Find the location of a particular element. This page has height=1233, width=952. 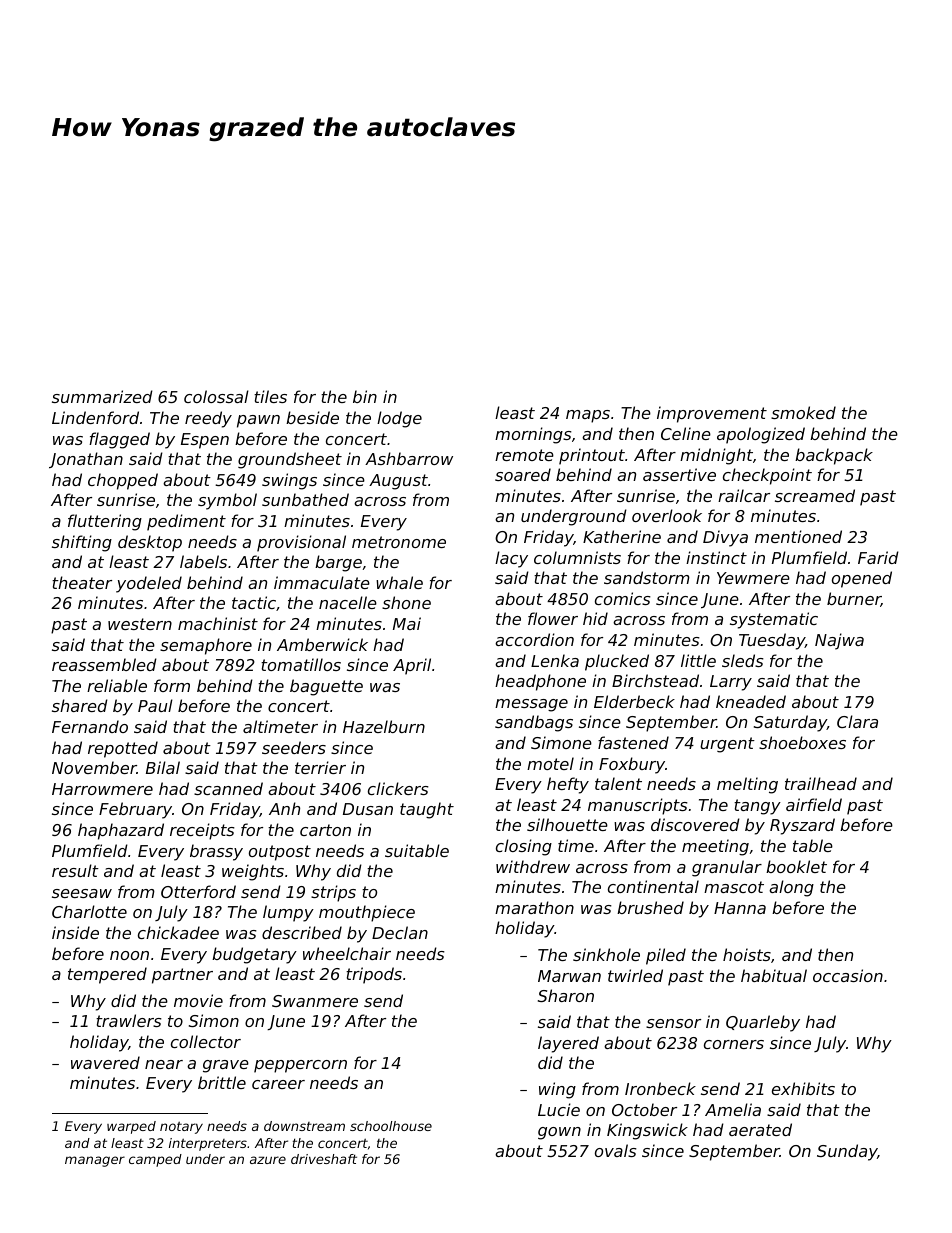

flagged is located at coordinates (119, 440).
